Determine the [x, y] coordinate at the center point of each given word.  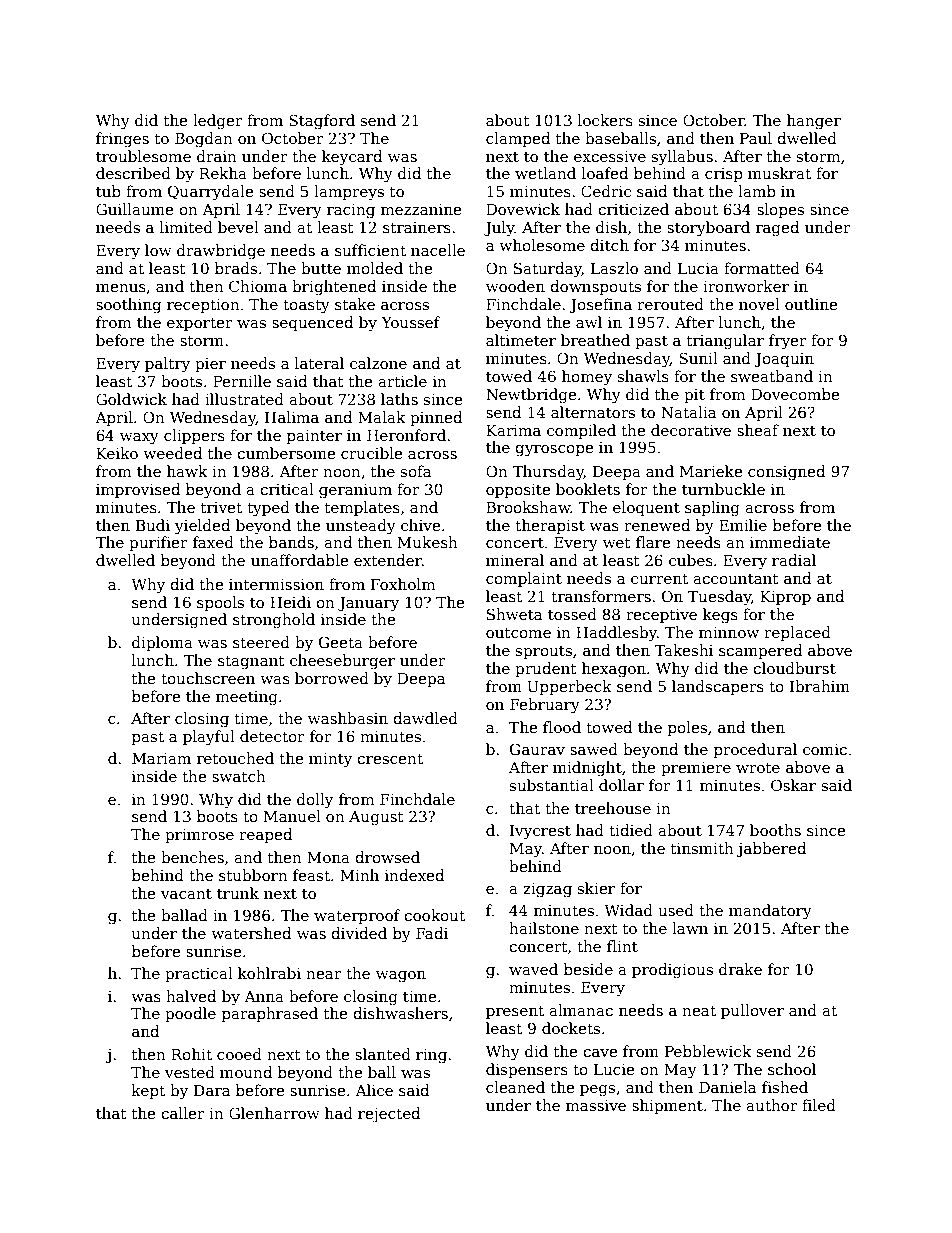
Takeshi [684, 650]
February [545, 706]
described [133, 173]
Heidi [290, 602]
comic [825, 749]
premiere [696, 769]
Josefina [600, 305]
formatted [762, 268]
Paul [756, 138]
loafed [605, 173]
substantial [552, 785]
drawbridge [221, 252]
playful [209, 738]
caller [183, 1113]
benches [192, 857]
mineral [515, 560]
